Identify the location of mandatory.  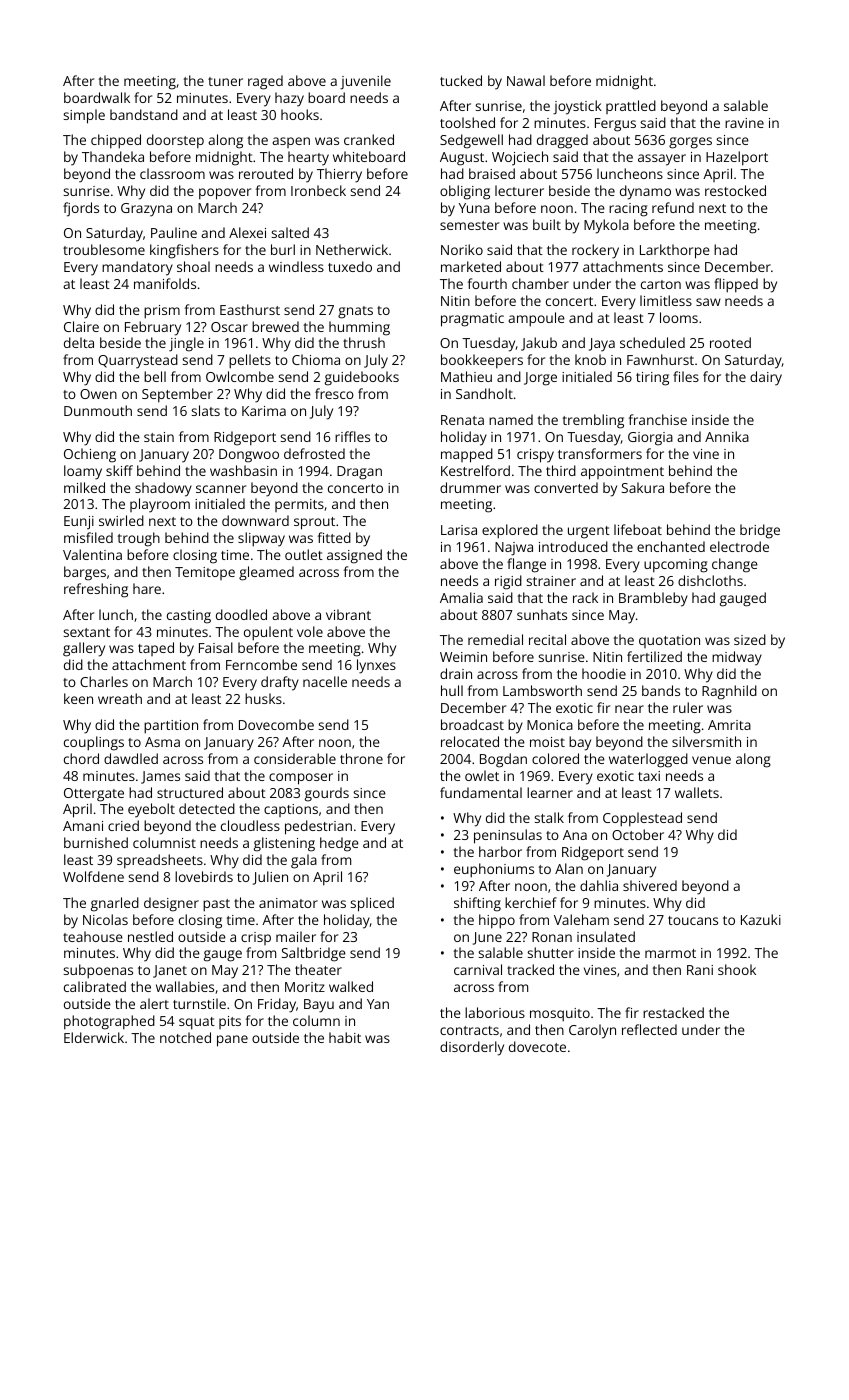
(137, 268).
